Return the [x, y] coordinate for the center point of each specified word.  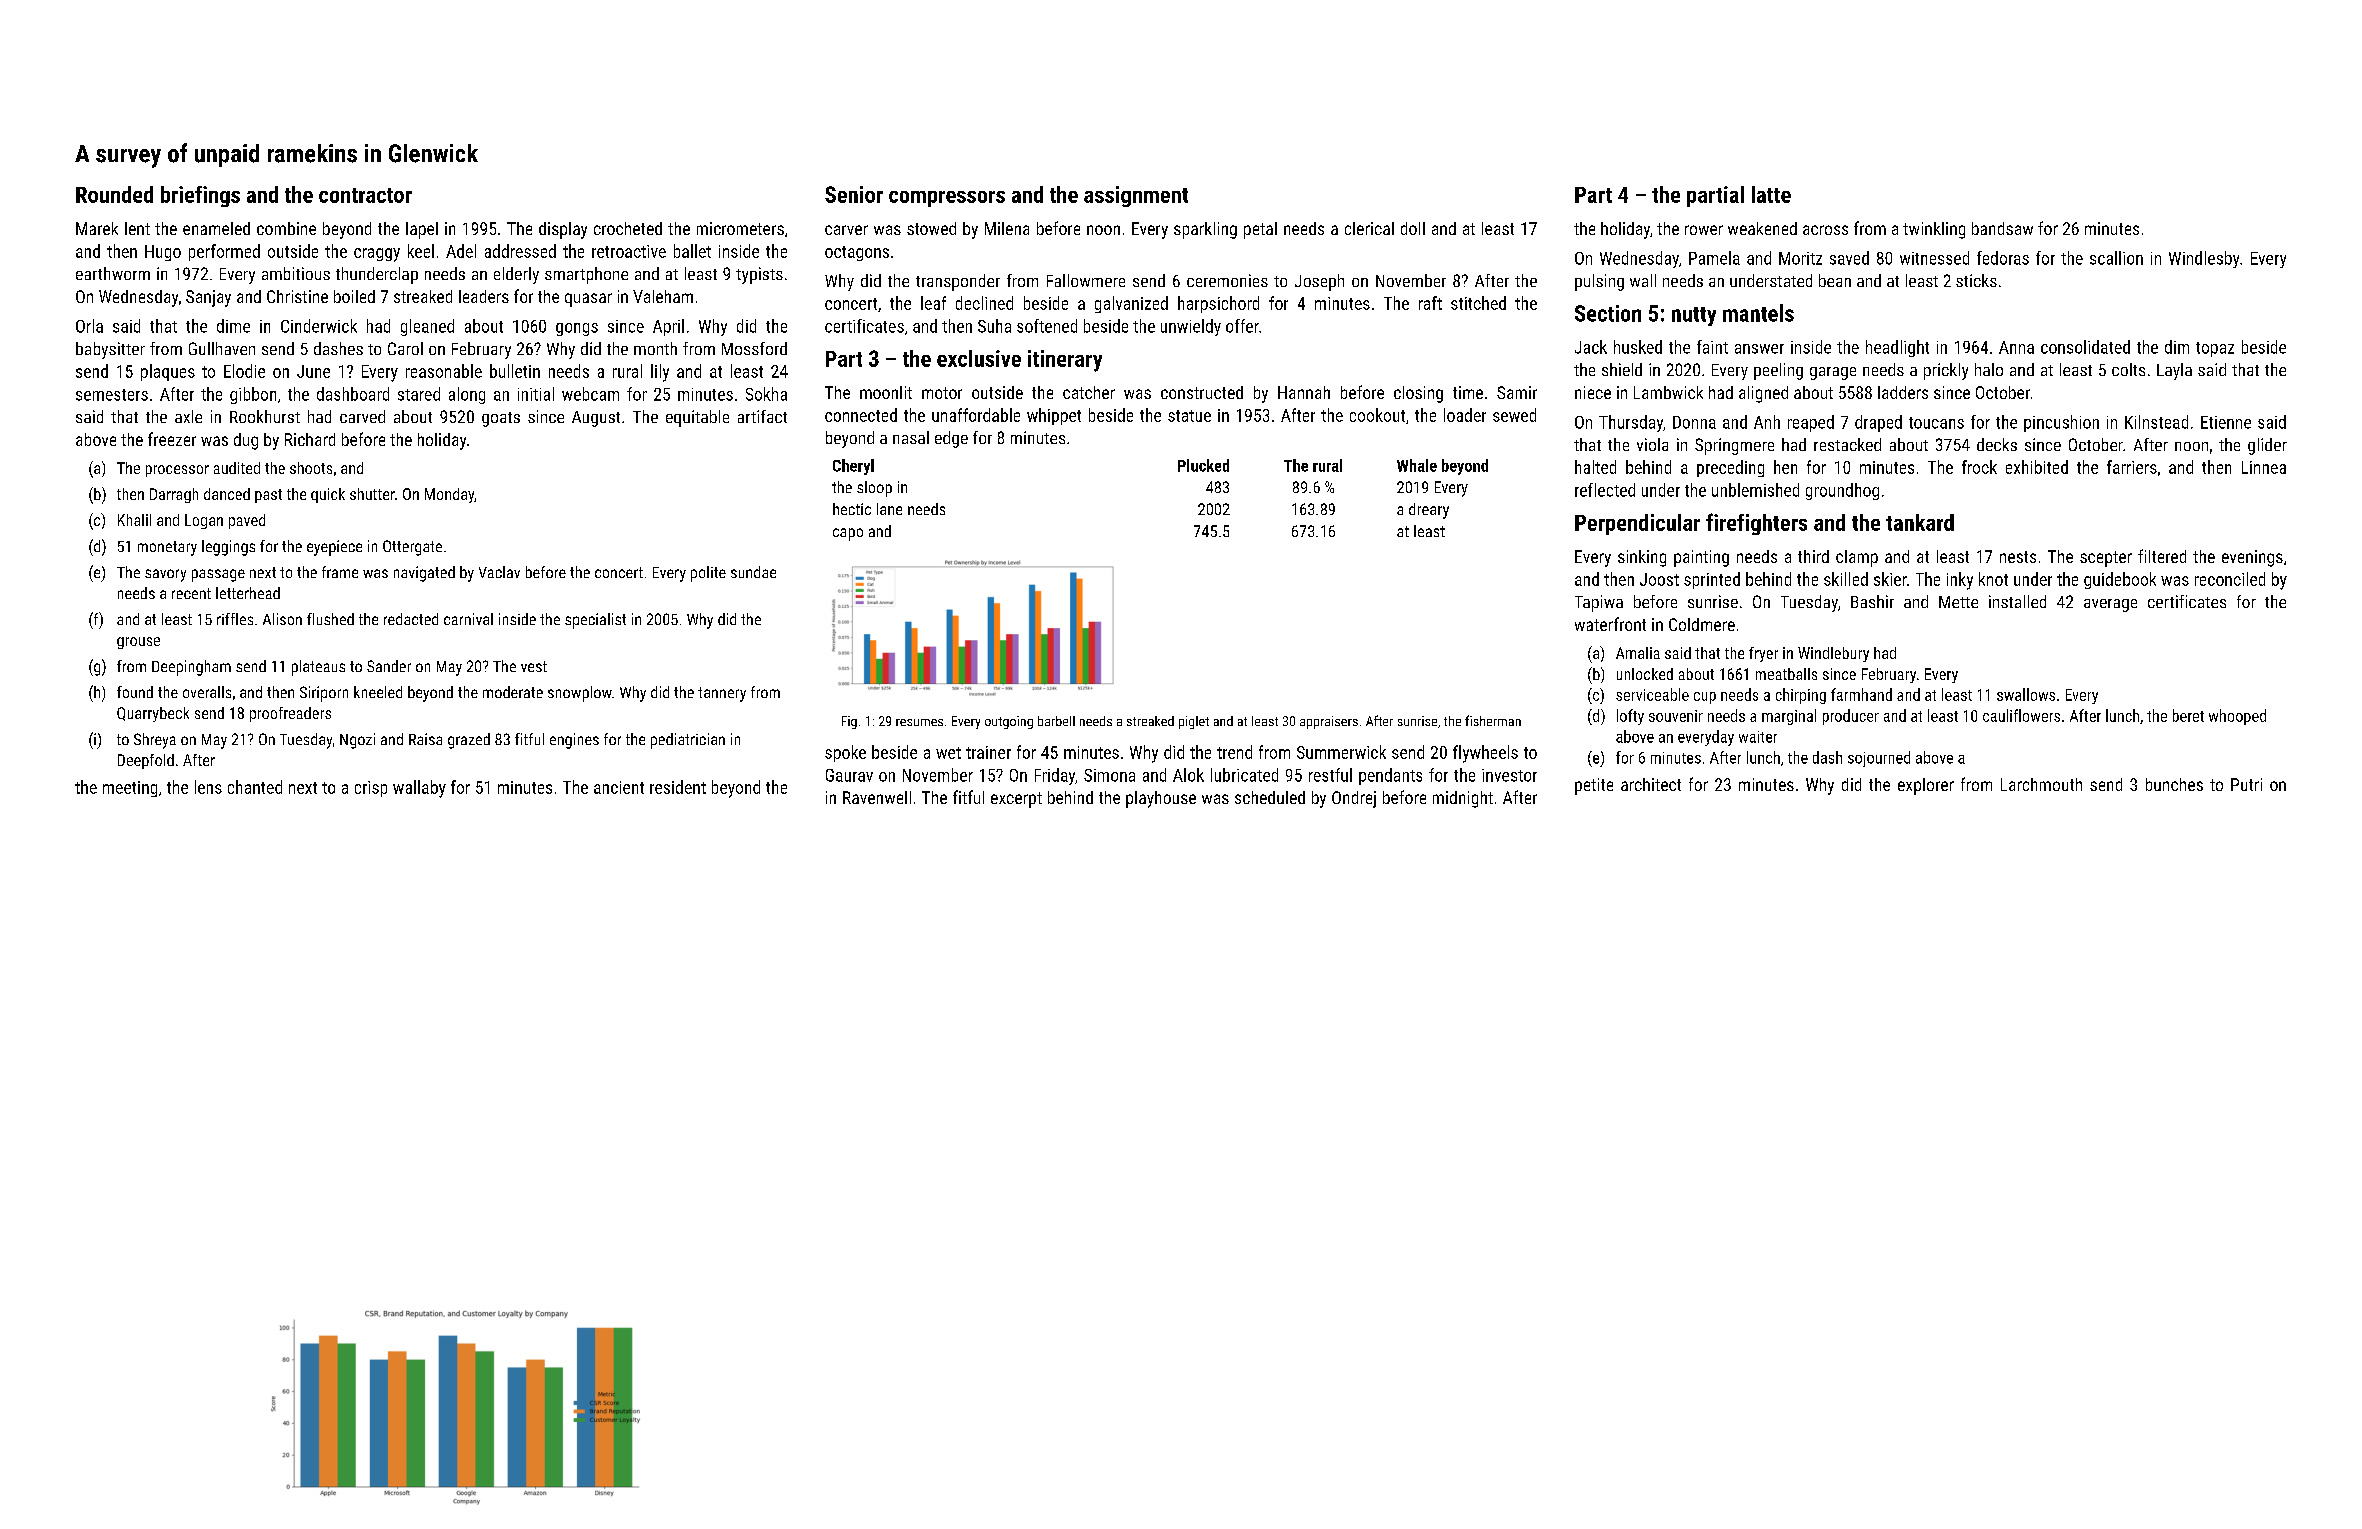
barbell [1056, 721]
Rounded [114, 194]
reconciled [2230, 579]
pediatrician [688, 741]
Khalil [134, 520]
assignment [1136, 196]
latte [1771, 194]
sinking [1642, 558]
